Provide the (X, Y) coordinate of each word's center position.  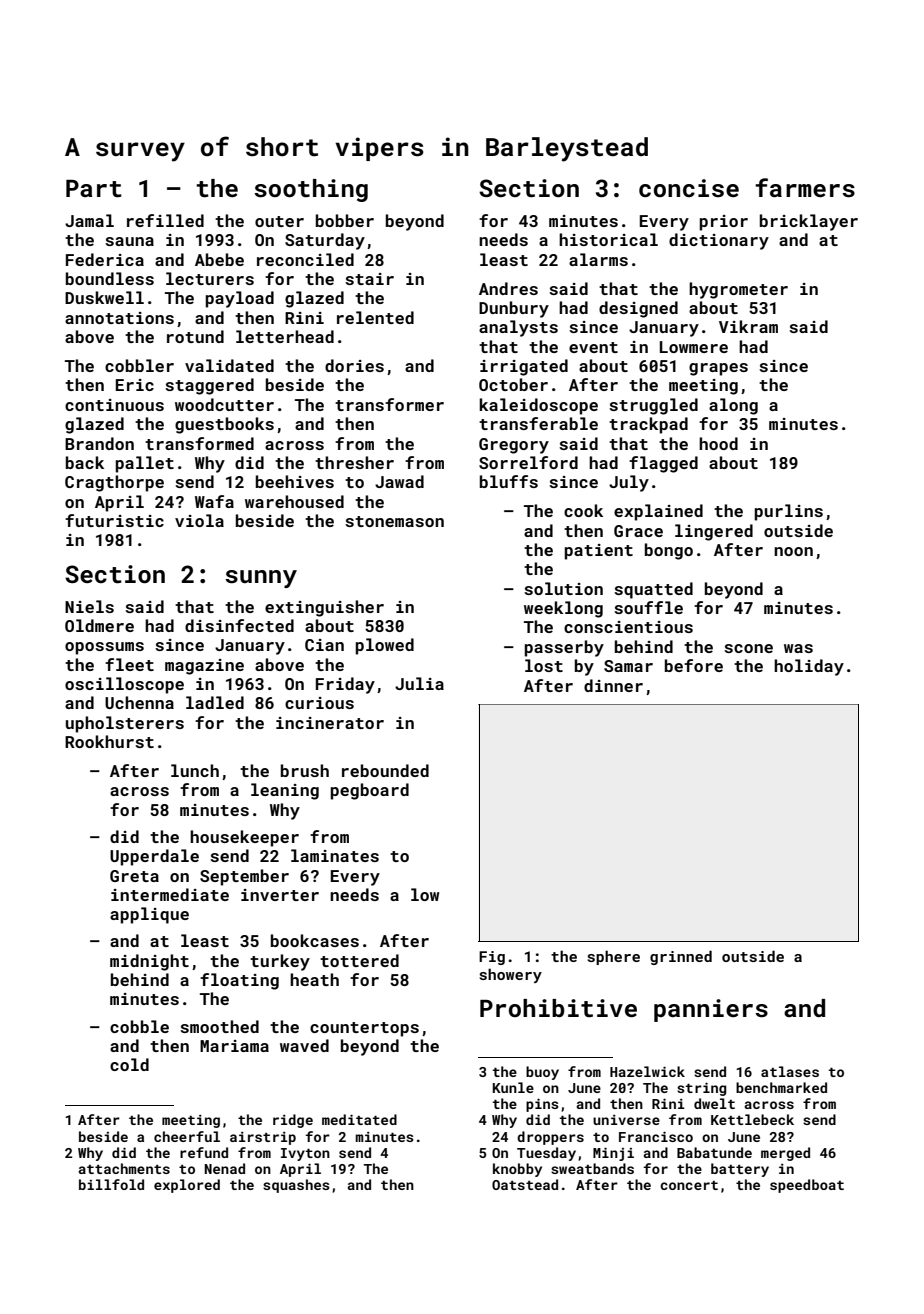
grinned (681, 957)
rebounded (385, 770)
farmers (805, 188)
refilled (165, 220)
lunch (195, 770)
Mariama (234, 1046)
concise (689, 188)
